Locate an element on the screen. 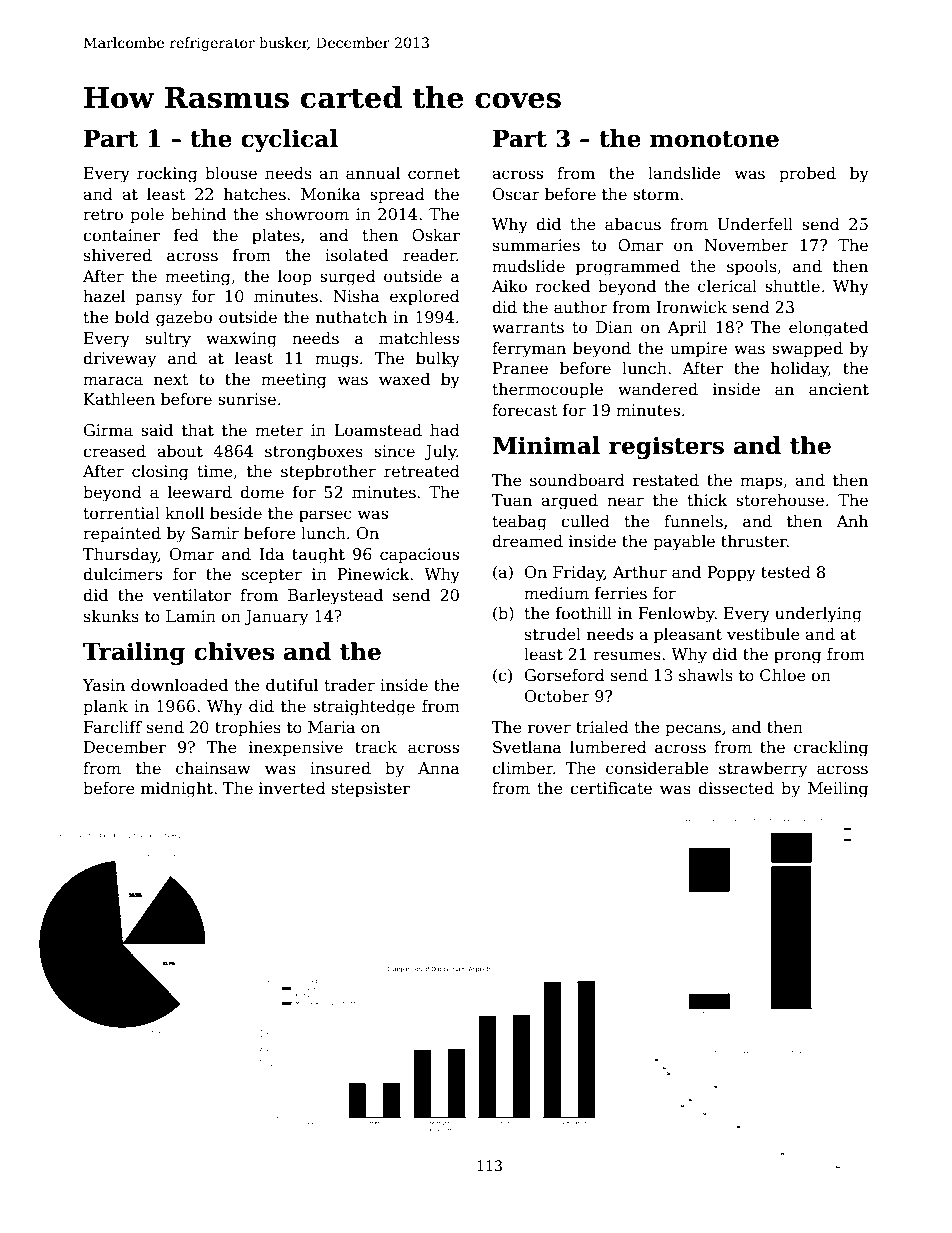 The height and width of the screenshot is (1233, 952). Pinewick is located at coordinates (373, 574).
